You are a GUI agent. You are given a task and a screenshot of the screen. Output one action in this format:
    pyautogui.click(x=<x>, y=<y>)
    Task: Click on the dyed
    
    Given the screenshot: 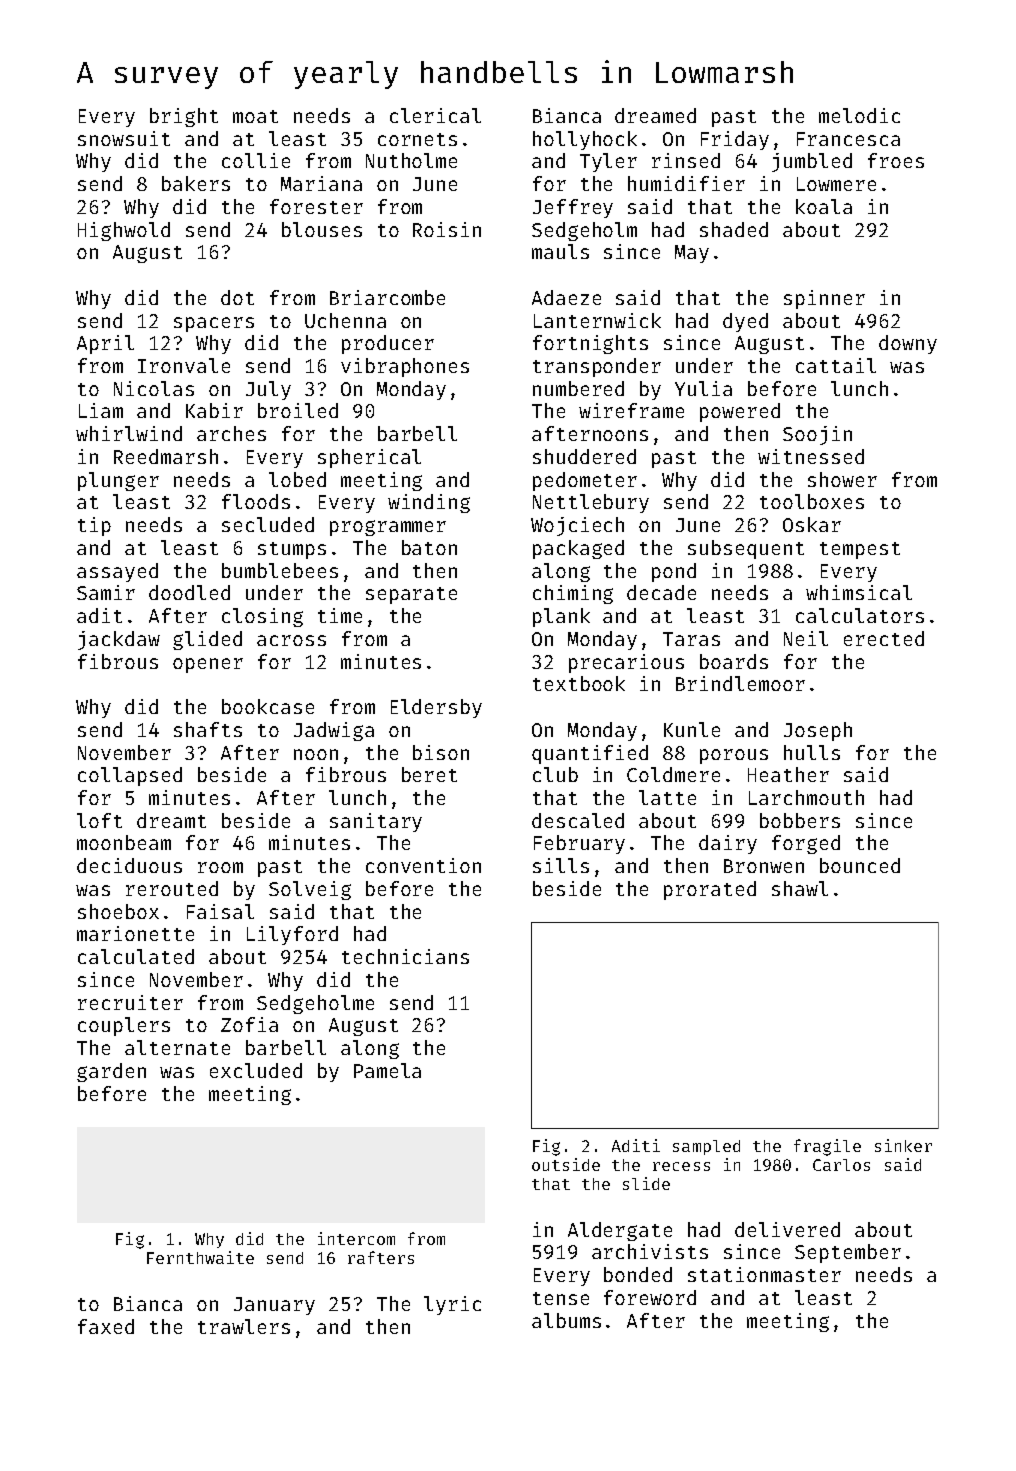 What is the action you would take?
    pyautogui.click(x=745, y=322)
